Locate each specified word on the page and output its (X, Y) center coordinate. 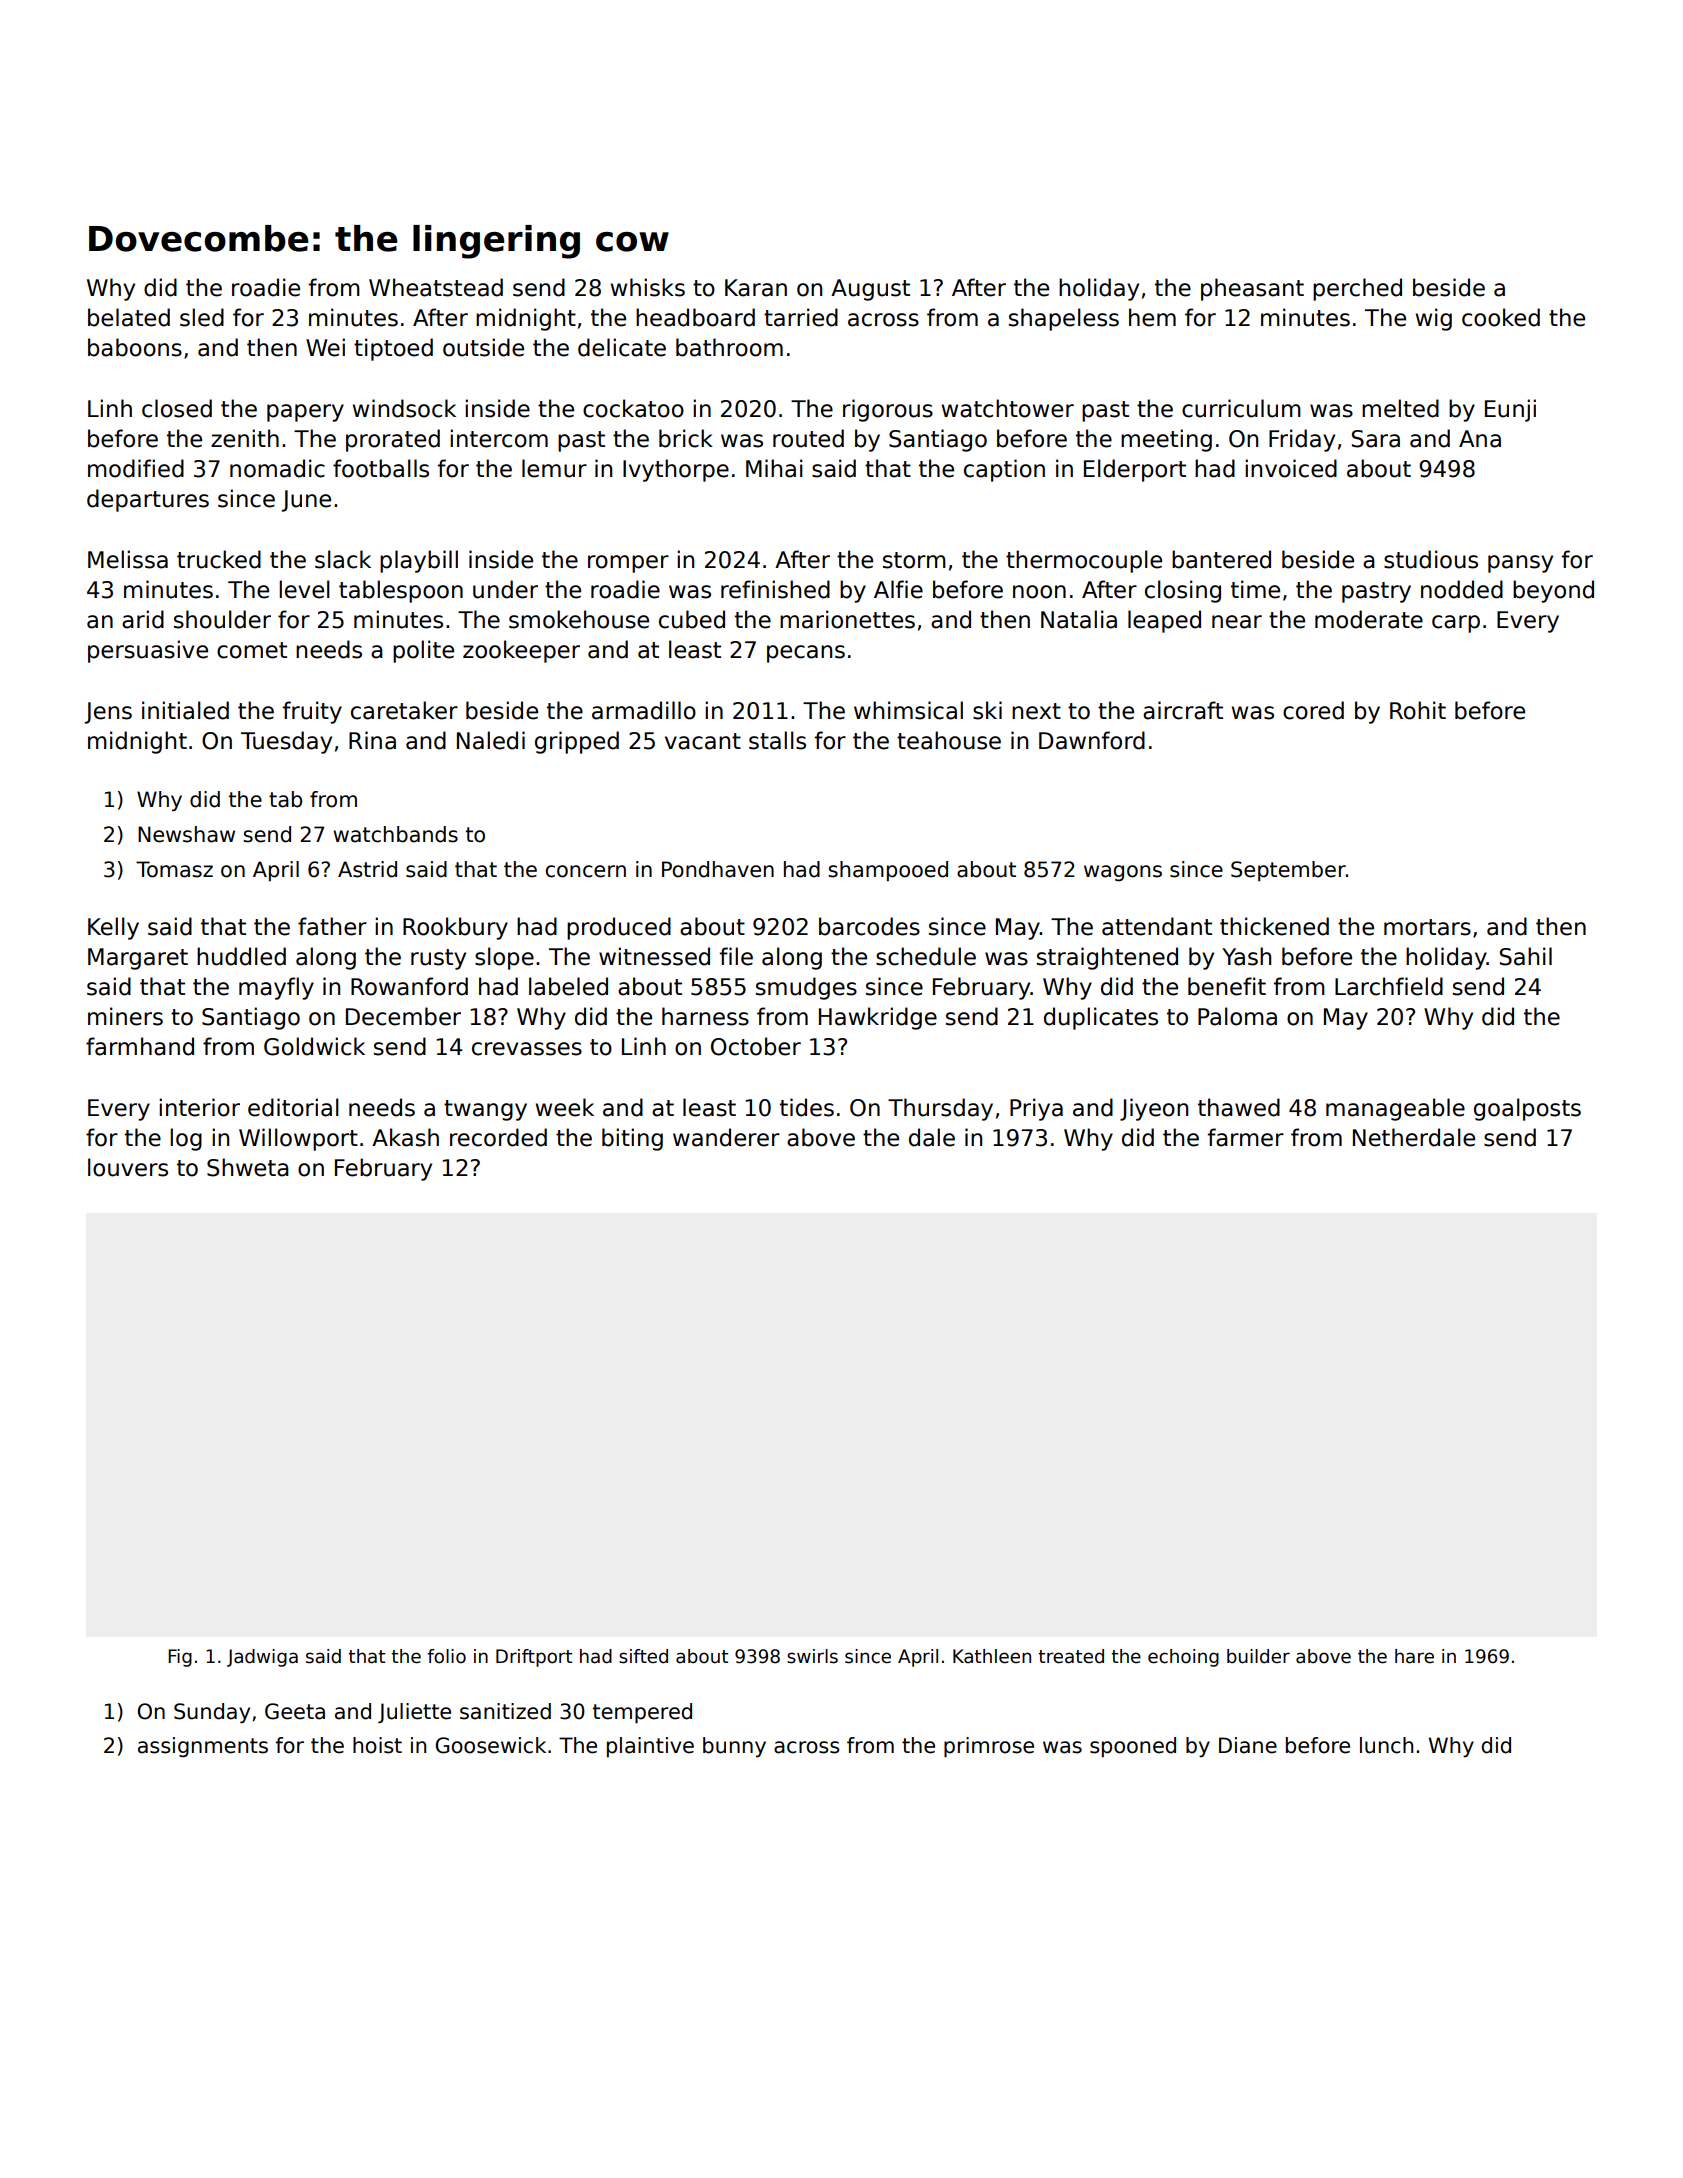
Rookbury (455, 928)
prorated (393, 440)
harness (705, 1016)
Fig (180, 1658)
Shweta (248, 1167)
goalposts (1527, 1109)
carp (1456, 624)
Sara (1376, 439)
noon (1039, 592)
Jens (108, 713)
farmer (1246, 1137)
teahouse (949, 740)
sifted (643, 1656)
